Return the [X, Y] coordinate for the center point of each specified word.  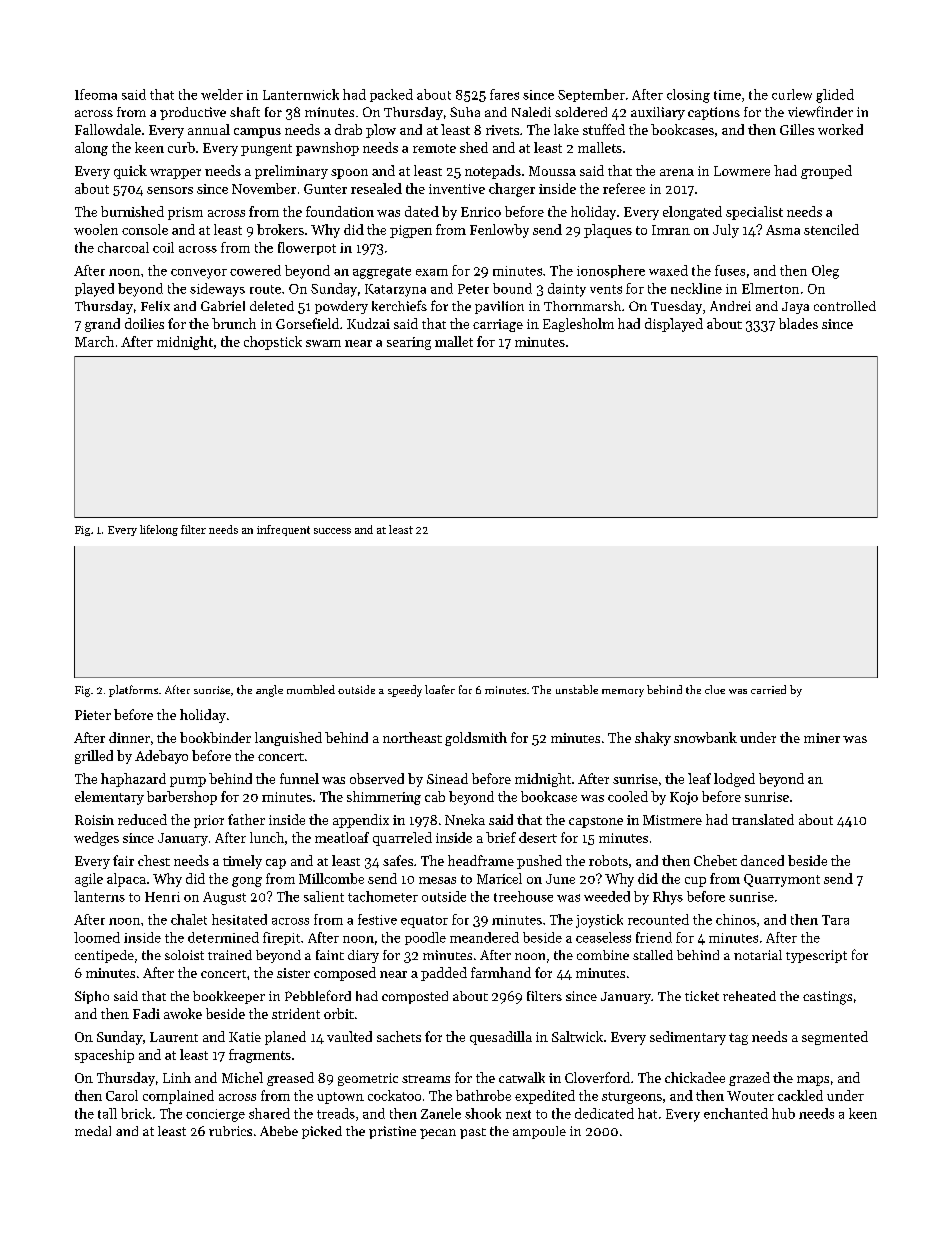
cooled [628, 796]
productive [193, 113]
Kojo [684, 798]
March [94, 341]
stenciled [831, 229]
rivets [502, 130]
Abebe [279, 1131]
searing [409, 343]
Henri [162, 897]
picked [322, 1132]
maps [813, 1081]
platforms [133, 691]
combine [603, 955]
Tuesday [676, 307]
